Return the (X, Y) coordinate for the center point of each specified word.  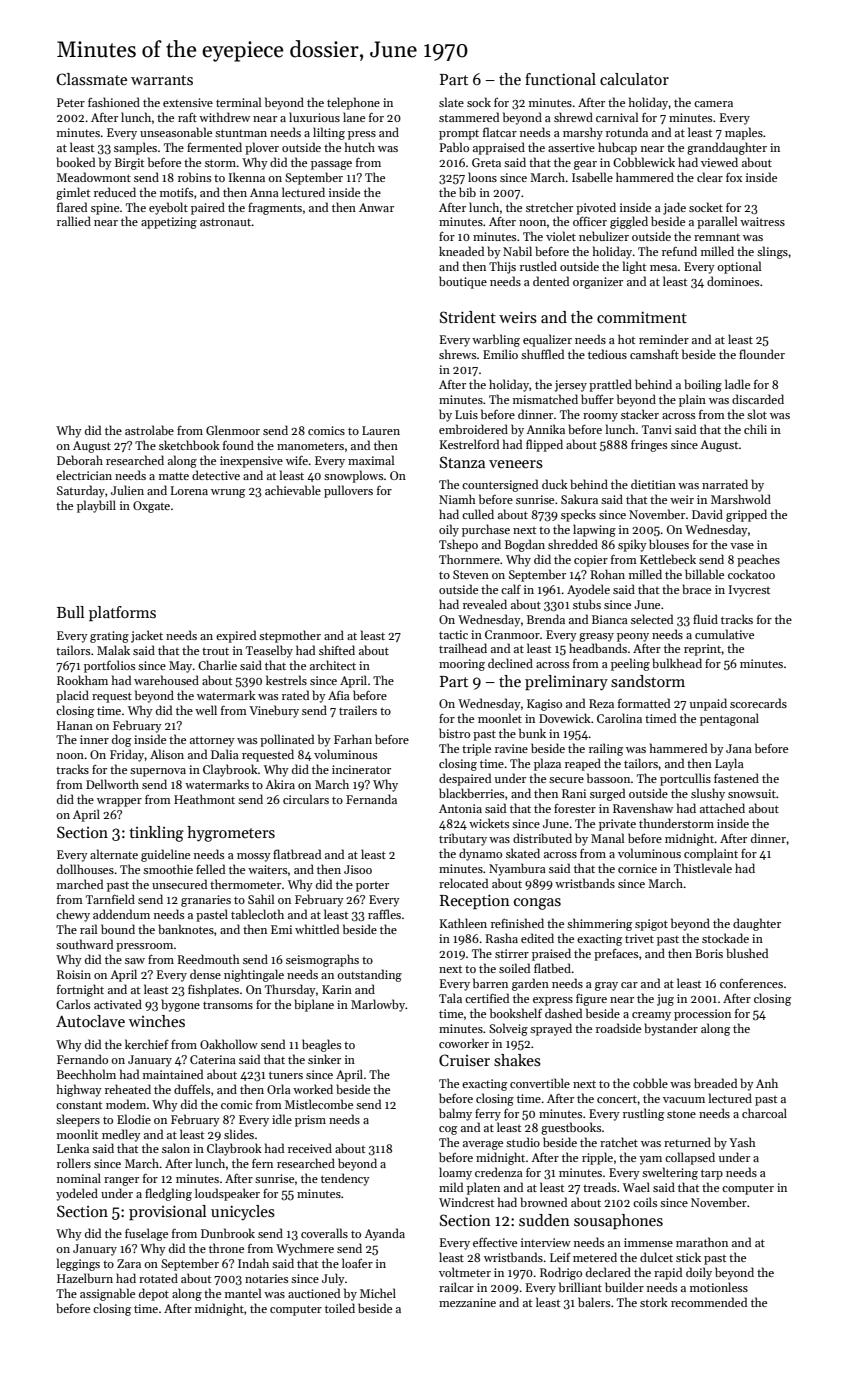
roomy (600, 417)
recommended (709, 1302)
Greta (486, 162)
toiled (340, 1308)
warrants (162, 80)
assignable (107, 1294)
